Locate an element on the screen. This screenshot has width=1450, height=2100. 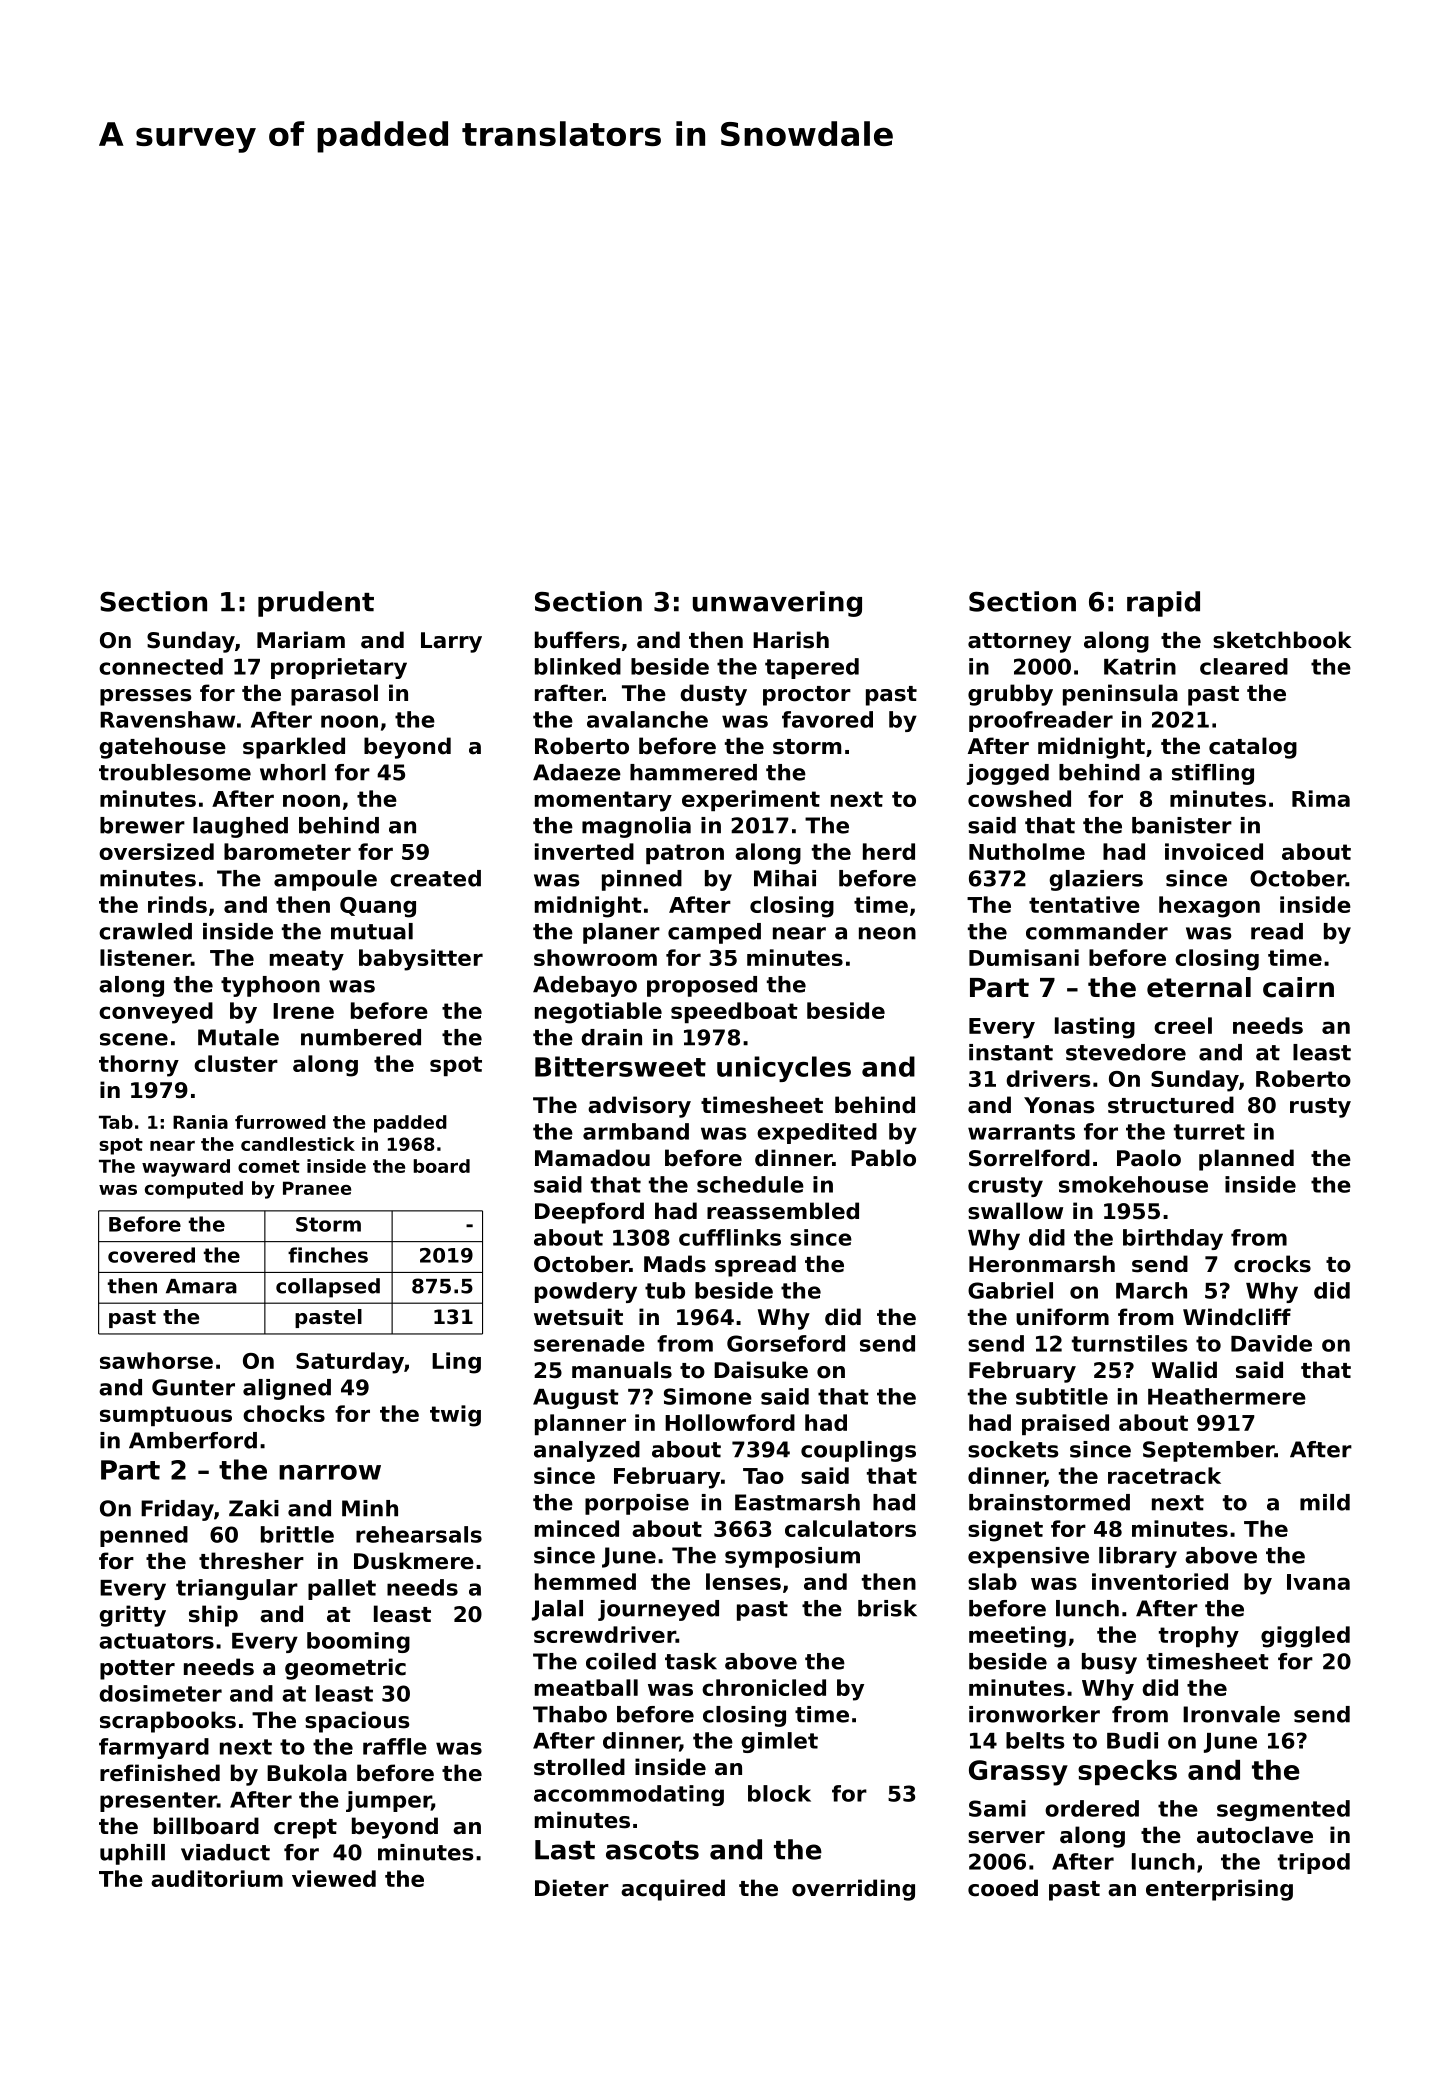
slab is located at coordinates (992, 1581).
